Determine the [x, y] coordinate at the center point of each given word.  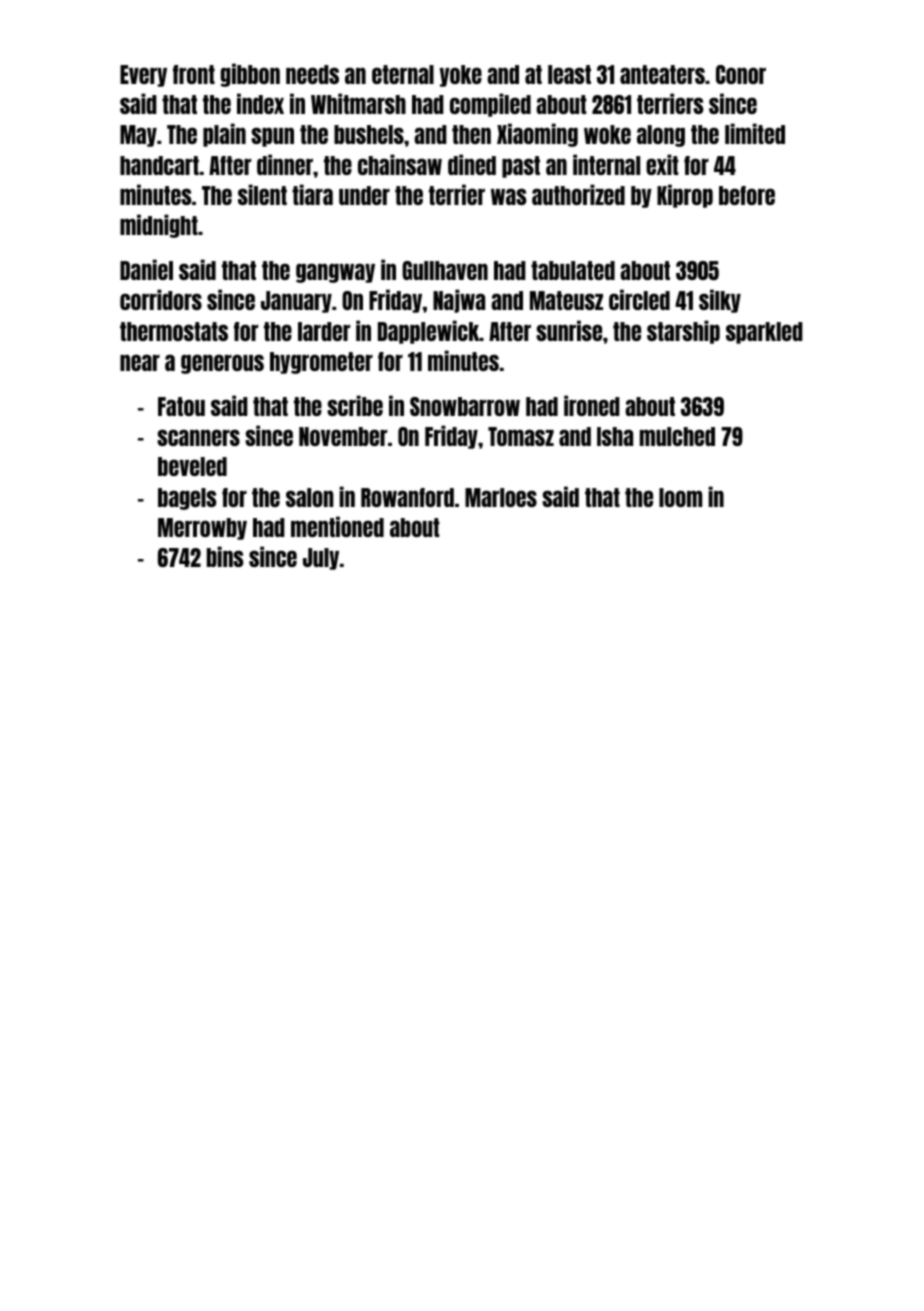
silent [262, 194]
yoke [461, 76]
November [343, 436]
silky [720, 301]
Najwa [459, 301]
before [747, 195]
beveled [192, 466]
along [661, 136]
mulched [677, 436]
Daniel [146, 269]
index [260, 103]
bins [225, 556]
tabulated [573, 270]
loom [680, 497]
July [321, 559]
